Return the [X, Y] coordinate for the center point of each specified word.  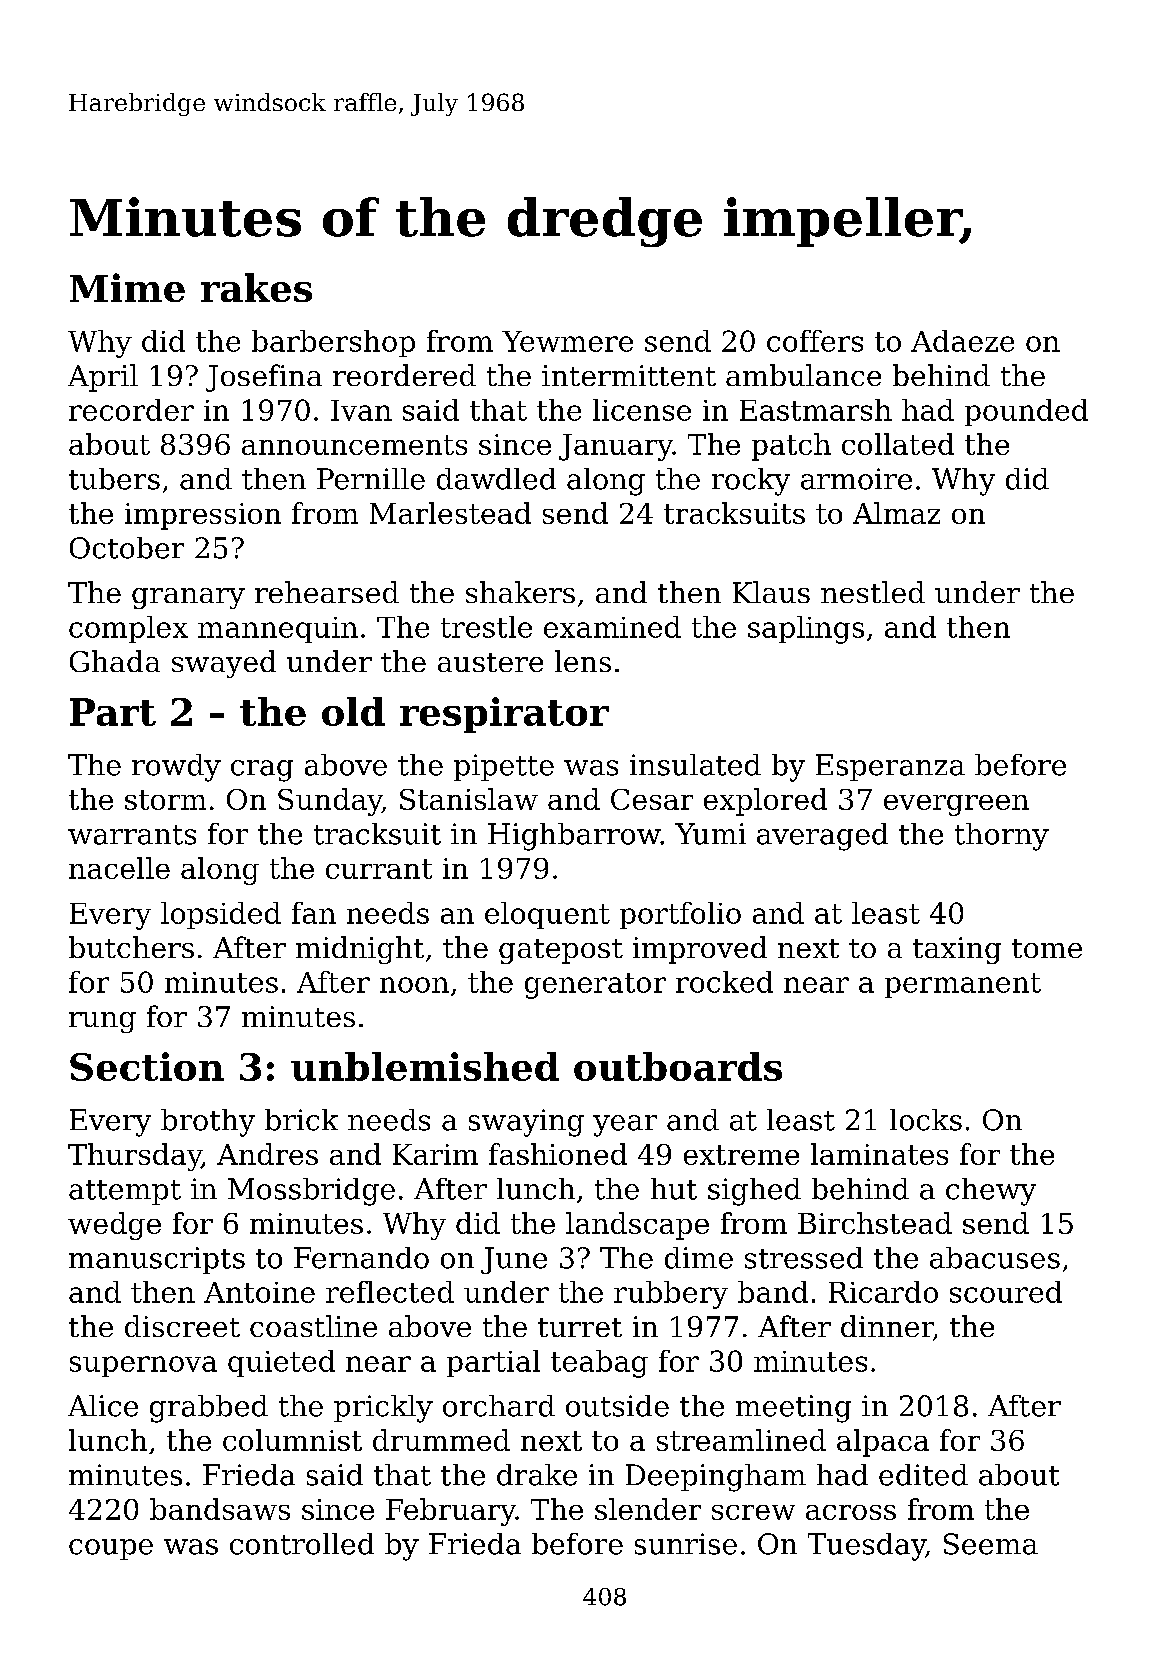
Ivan [361, 410]
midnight [360, 950]
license [642, 410]
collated [898, 444]
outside [617, 1406]
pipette [504, 767]
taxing [957, 950]
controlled [302, 1544]
